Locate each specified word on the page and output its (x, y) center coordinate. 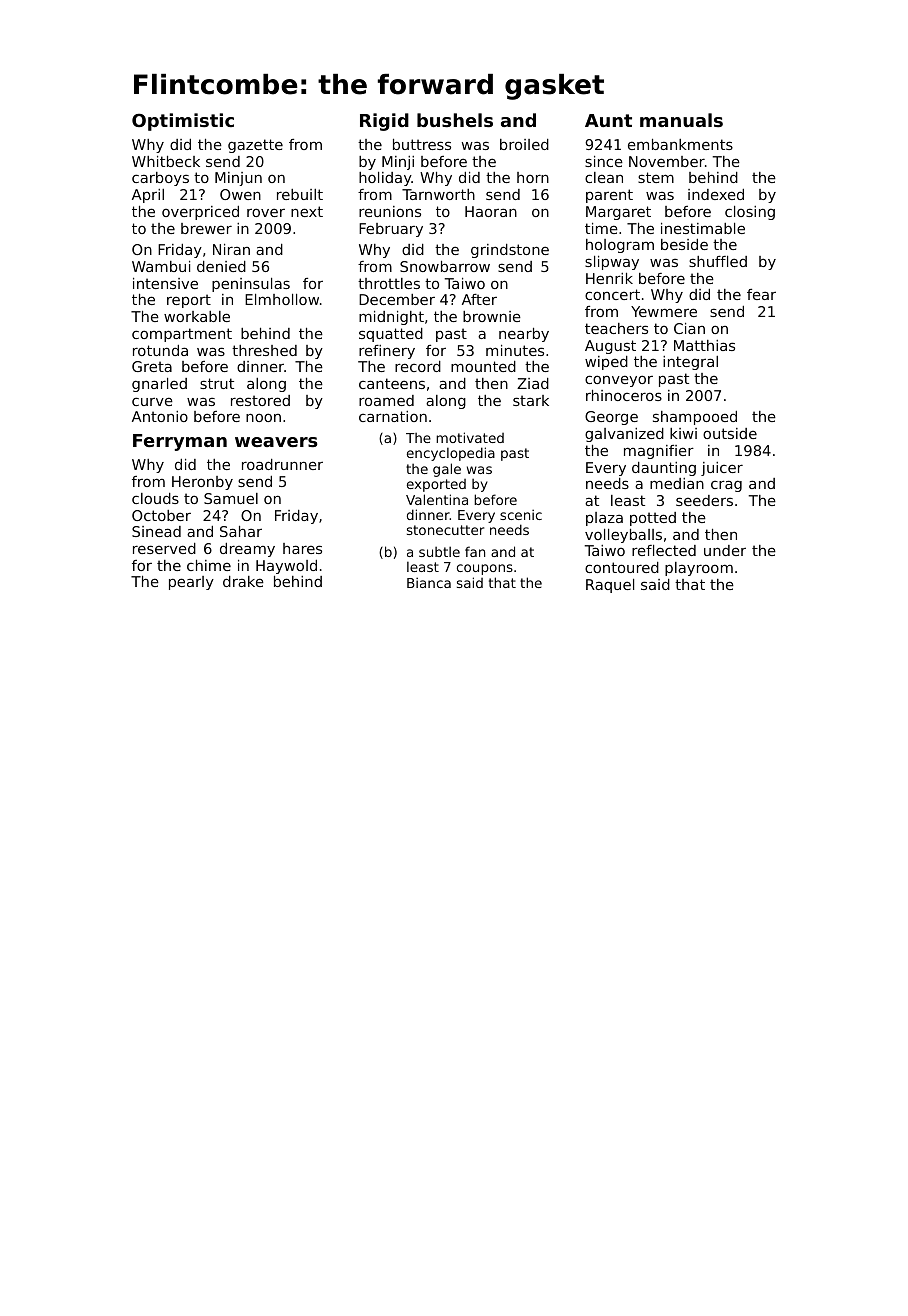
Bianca (429, 582)
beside (684, 244)
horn (533, 177)
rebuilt (300, 194)
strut (217, 383)
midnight (391, 318)
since (604, 161)
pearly (191, 583)
